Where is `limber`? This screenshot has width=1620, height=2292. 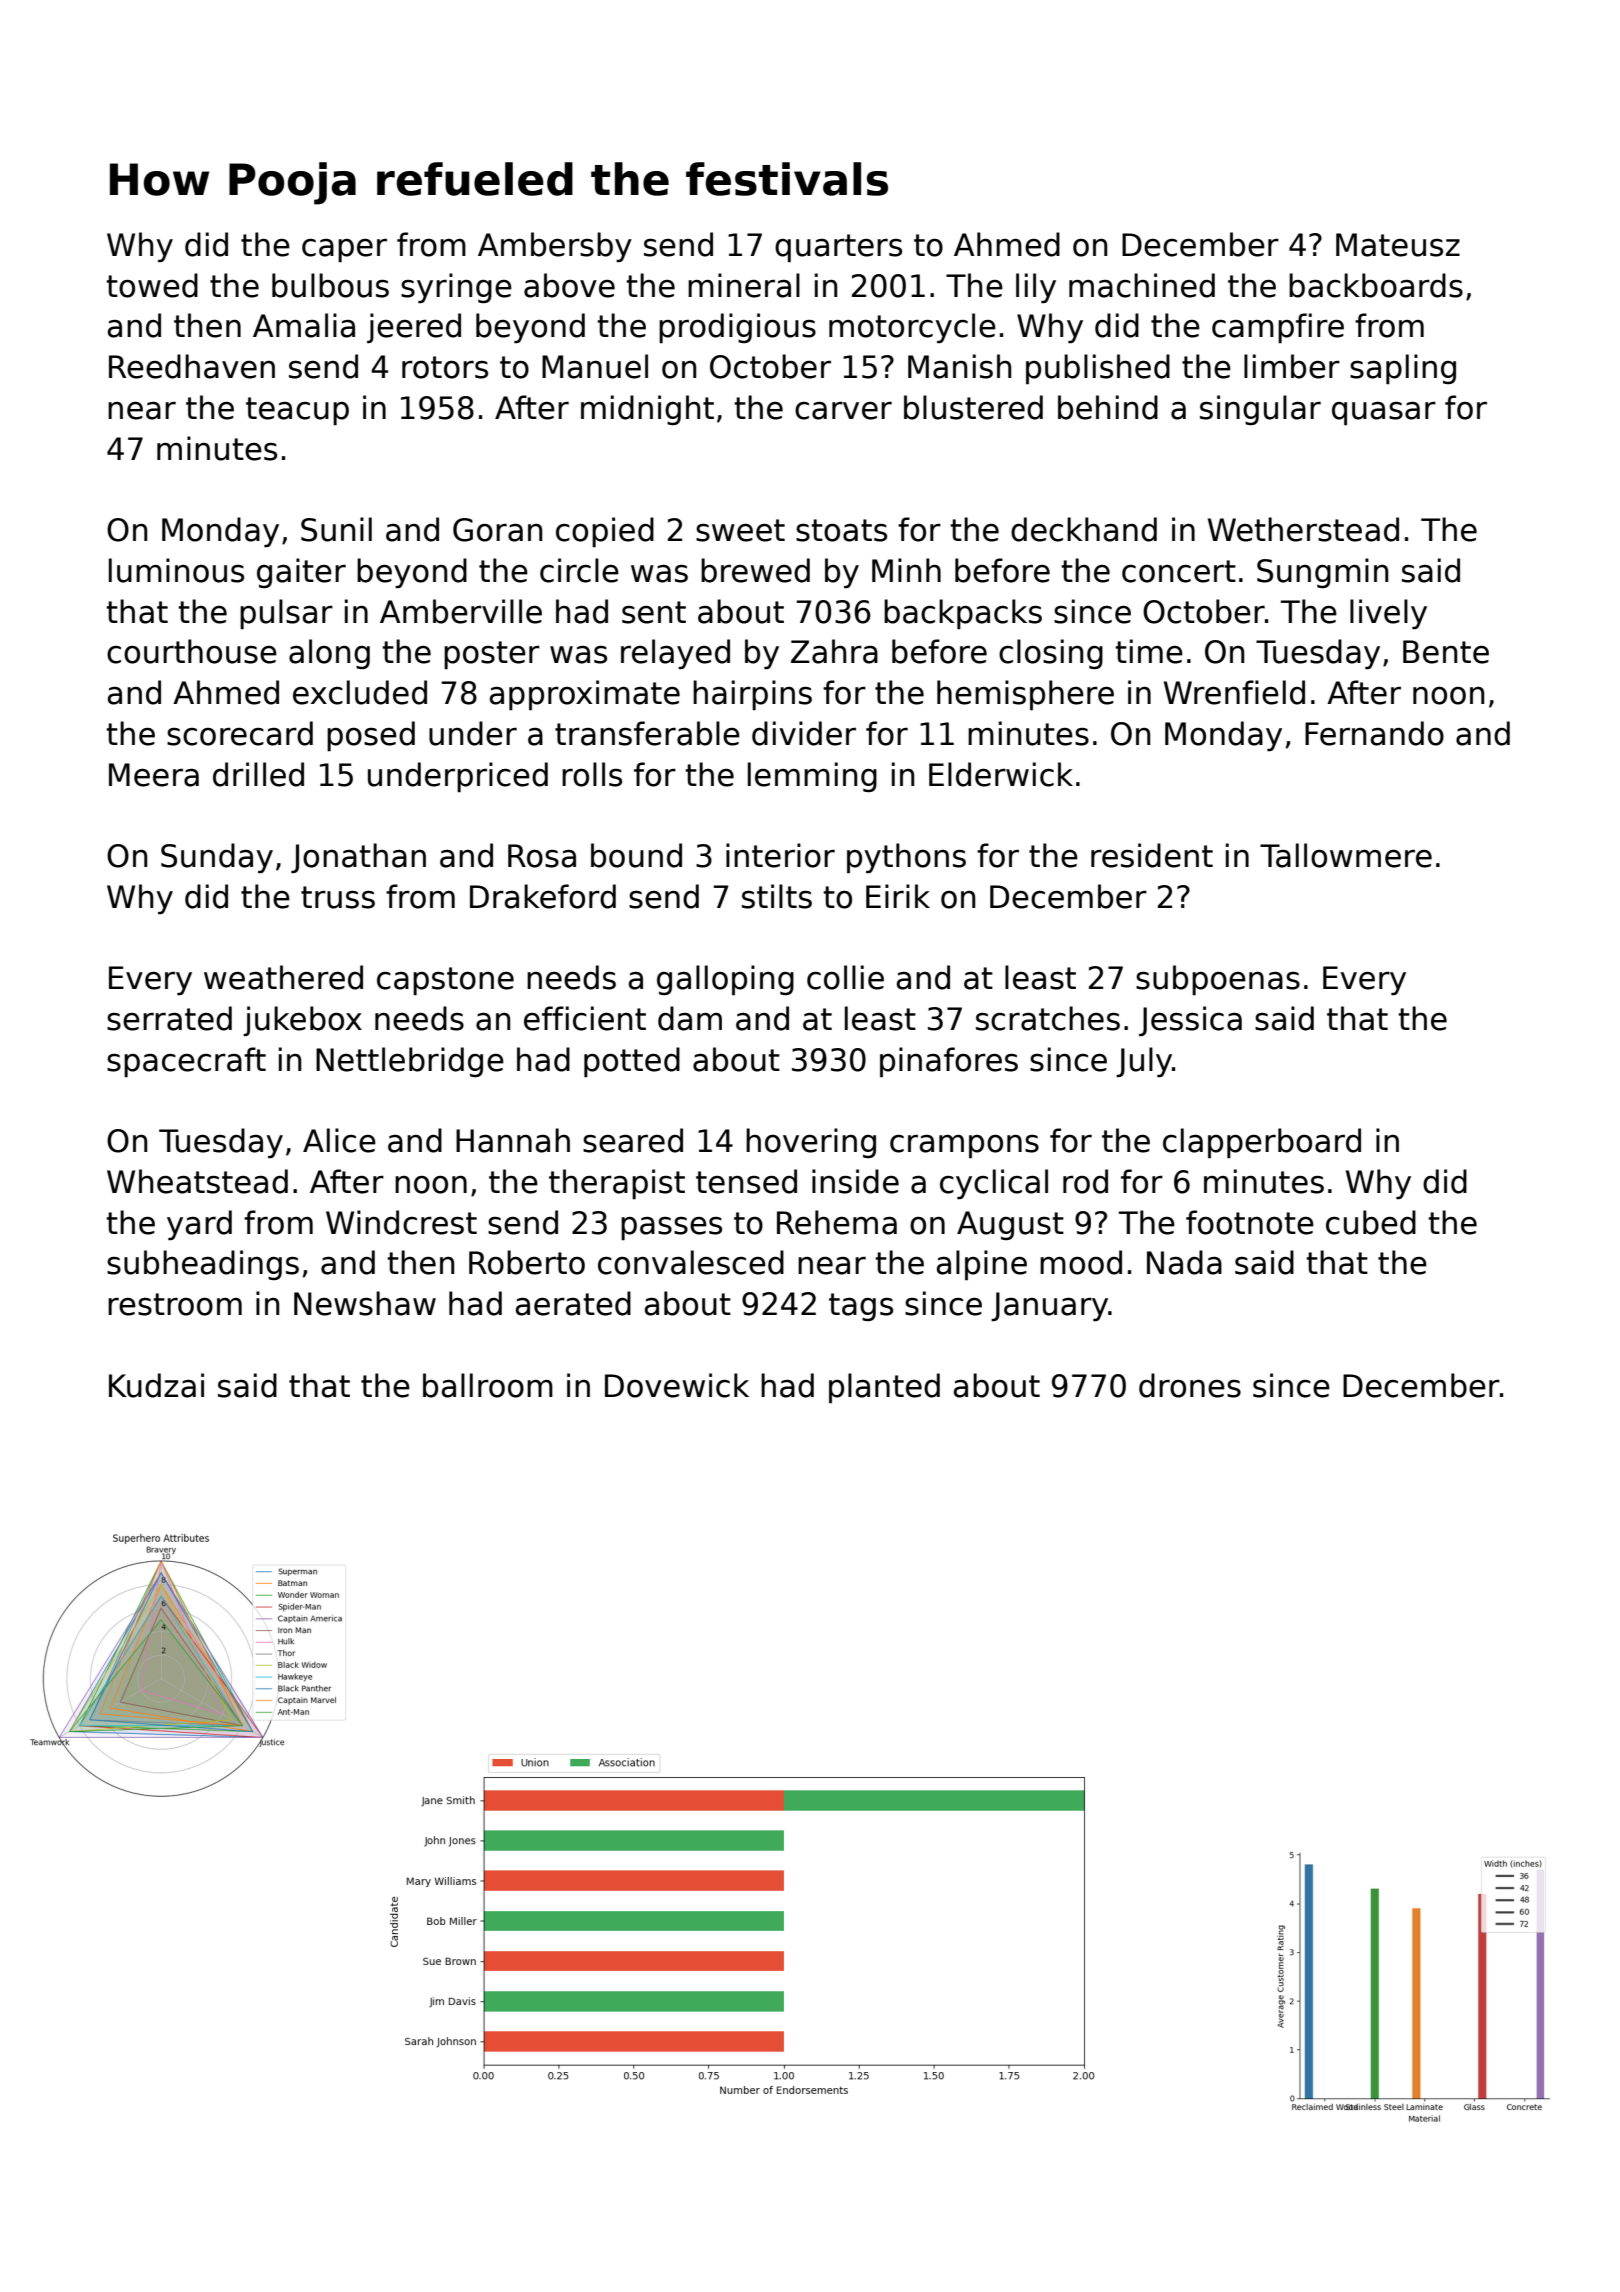 limber is located at coordinates (1292, 366).
